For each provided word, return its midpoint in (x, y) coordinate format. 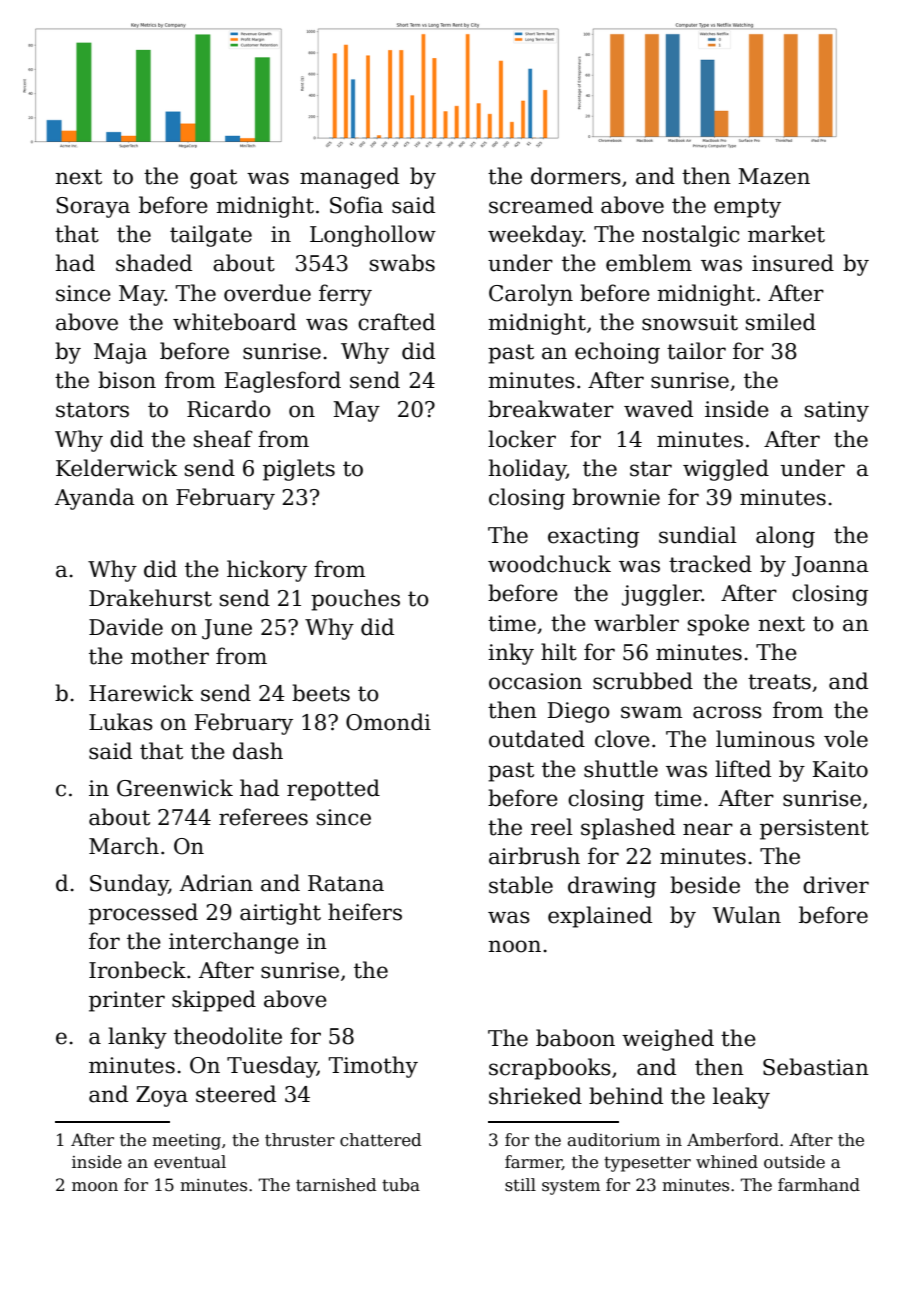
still (520, 1185)
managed (349, 178)
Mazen (774, 176)
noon (514, 946)
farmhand (819, 1185)
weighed (668, 1040)
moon (95, 1187)
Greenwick (175, 788)
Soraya (93, 207)
